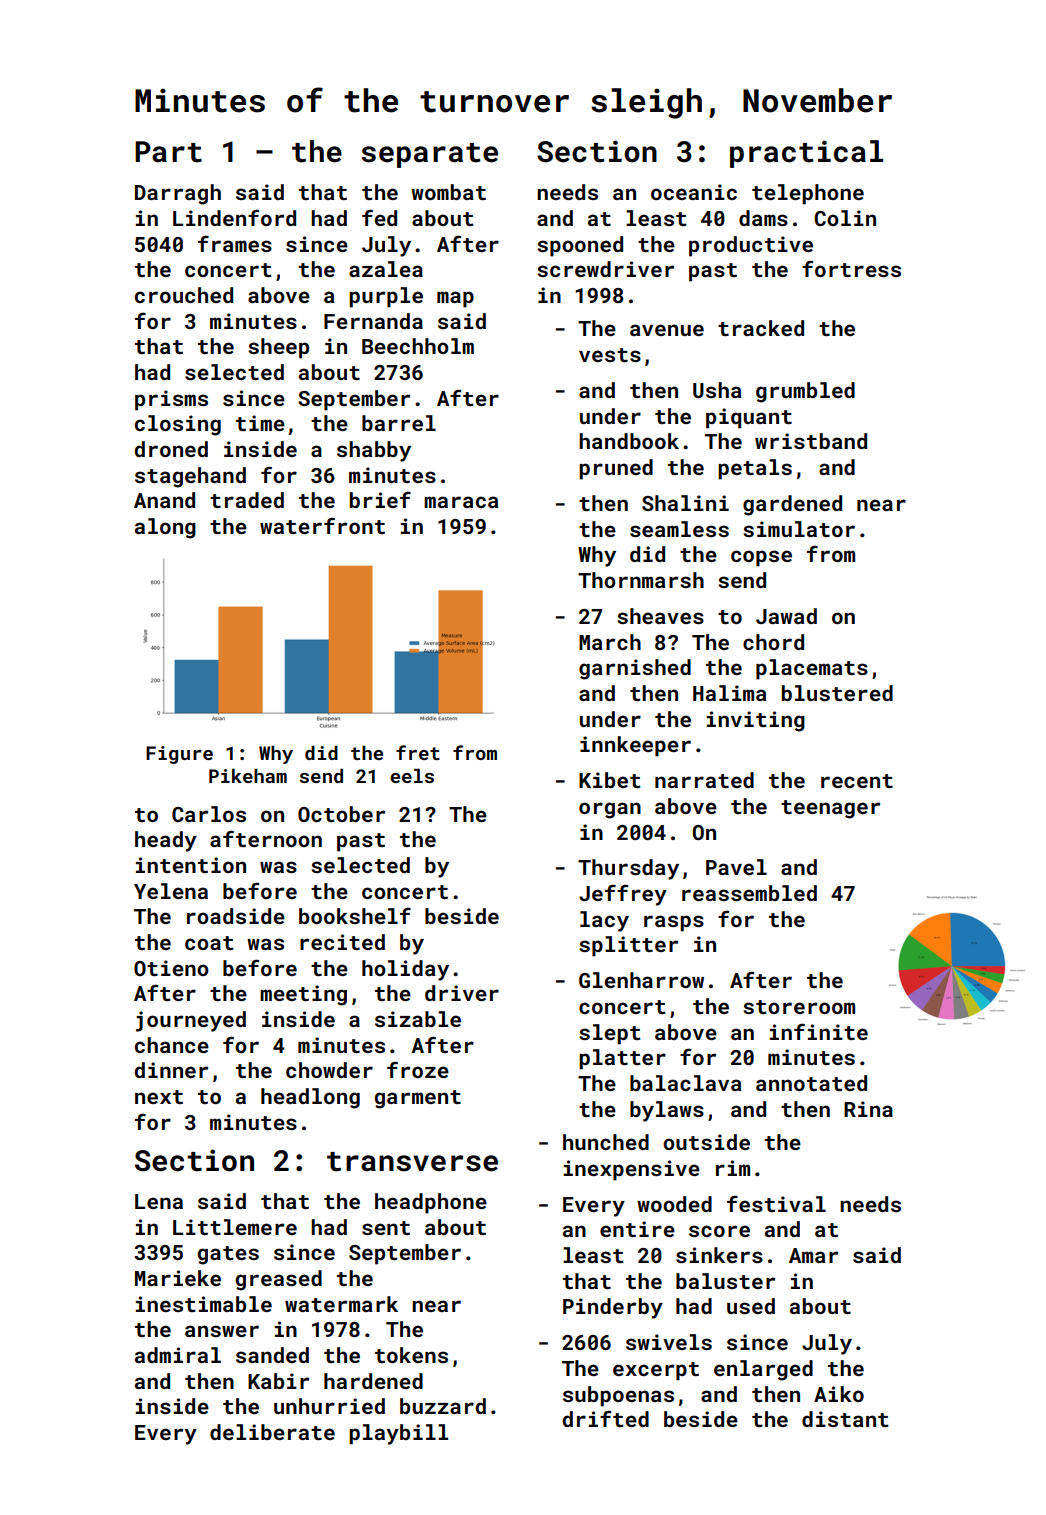 This screenshot has height=1515, width=1046. Describe the element at coordinates (830, 809) in the screenshot. I see `teenager` at that location.
